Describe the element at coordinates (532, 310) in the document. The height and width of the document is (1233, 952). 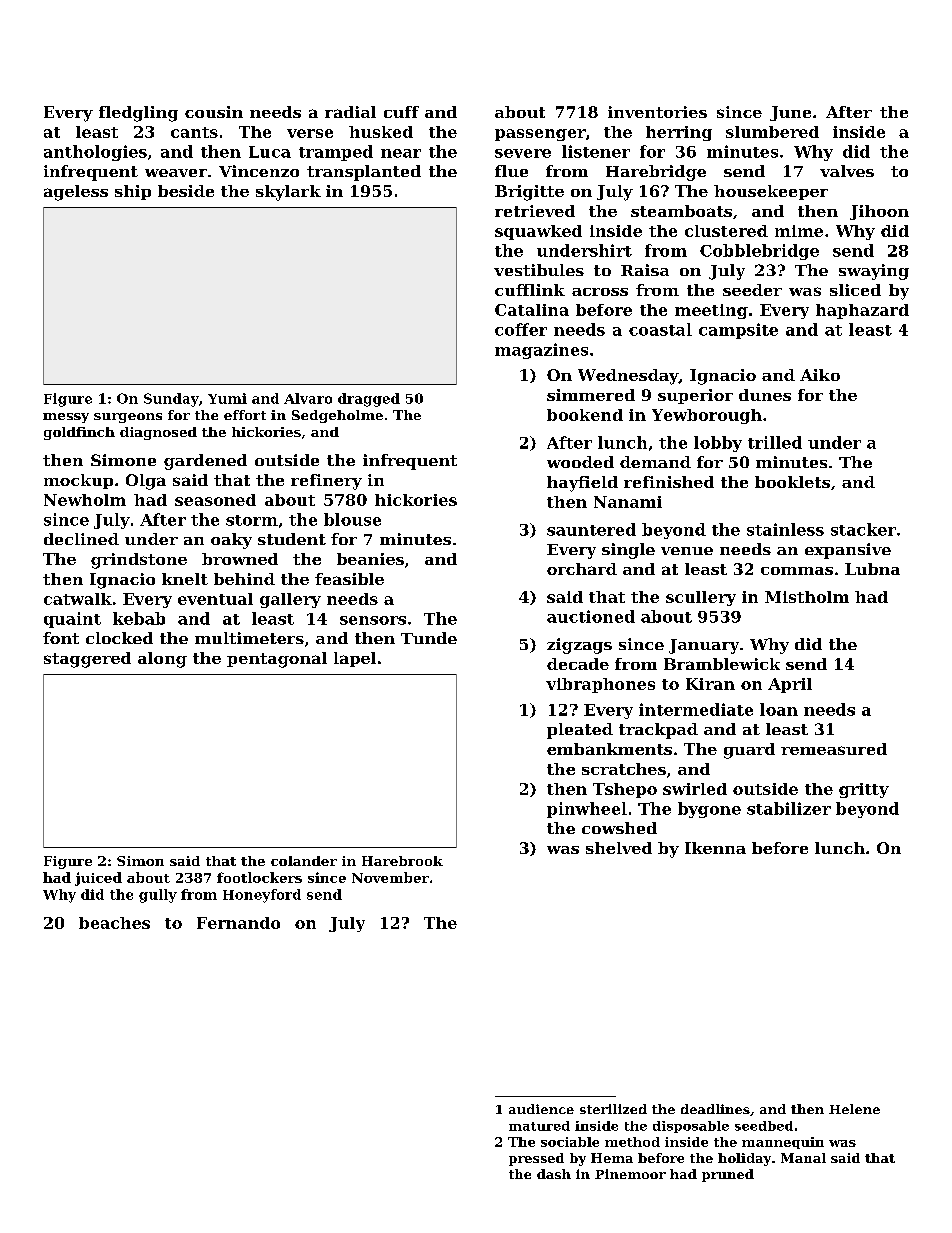
I see `Catalina` at that location.
